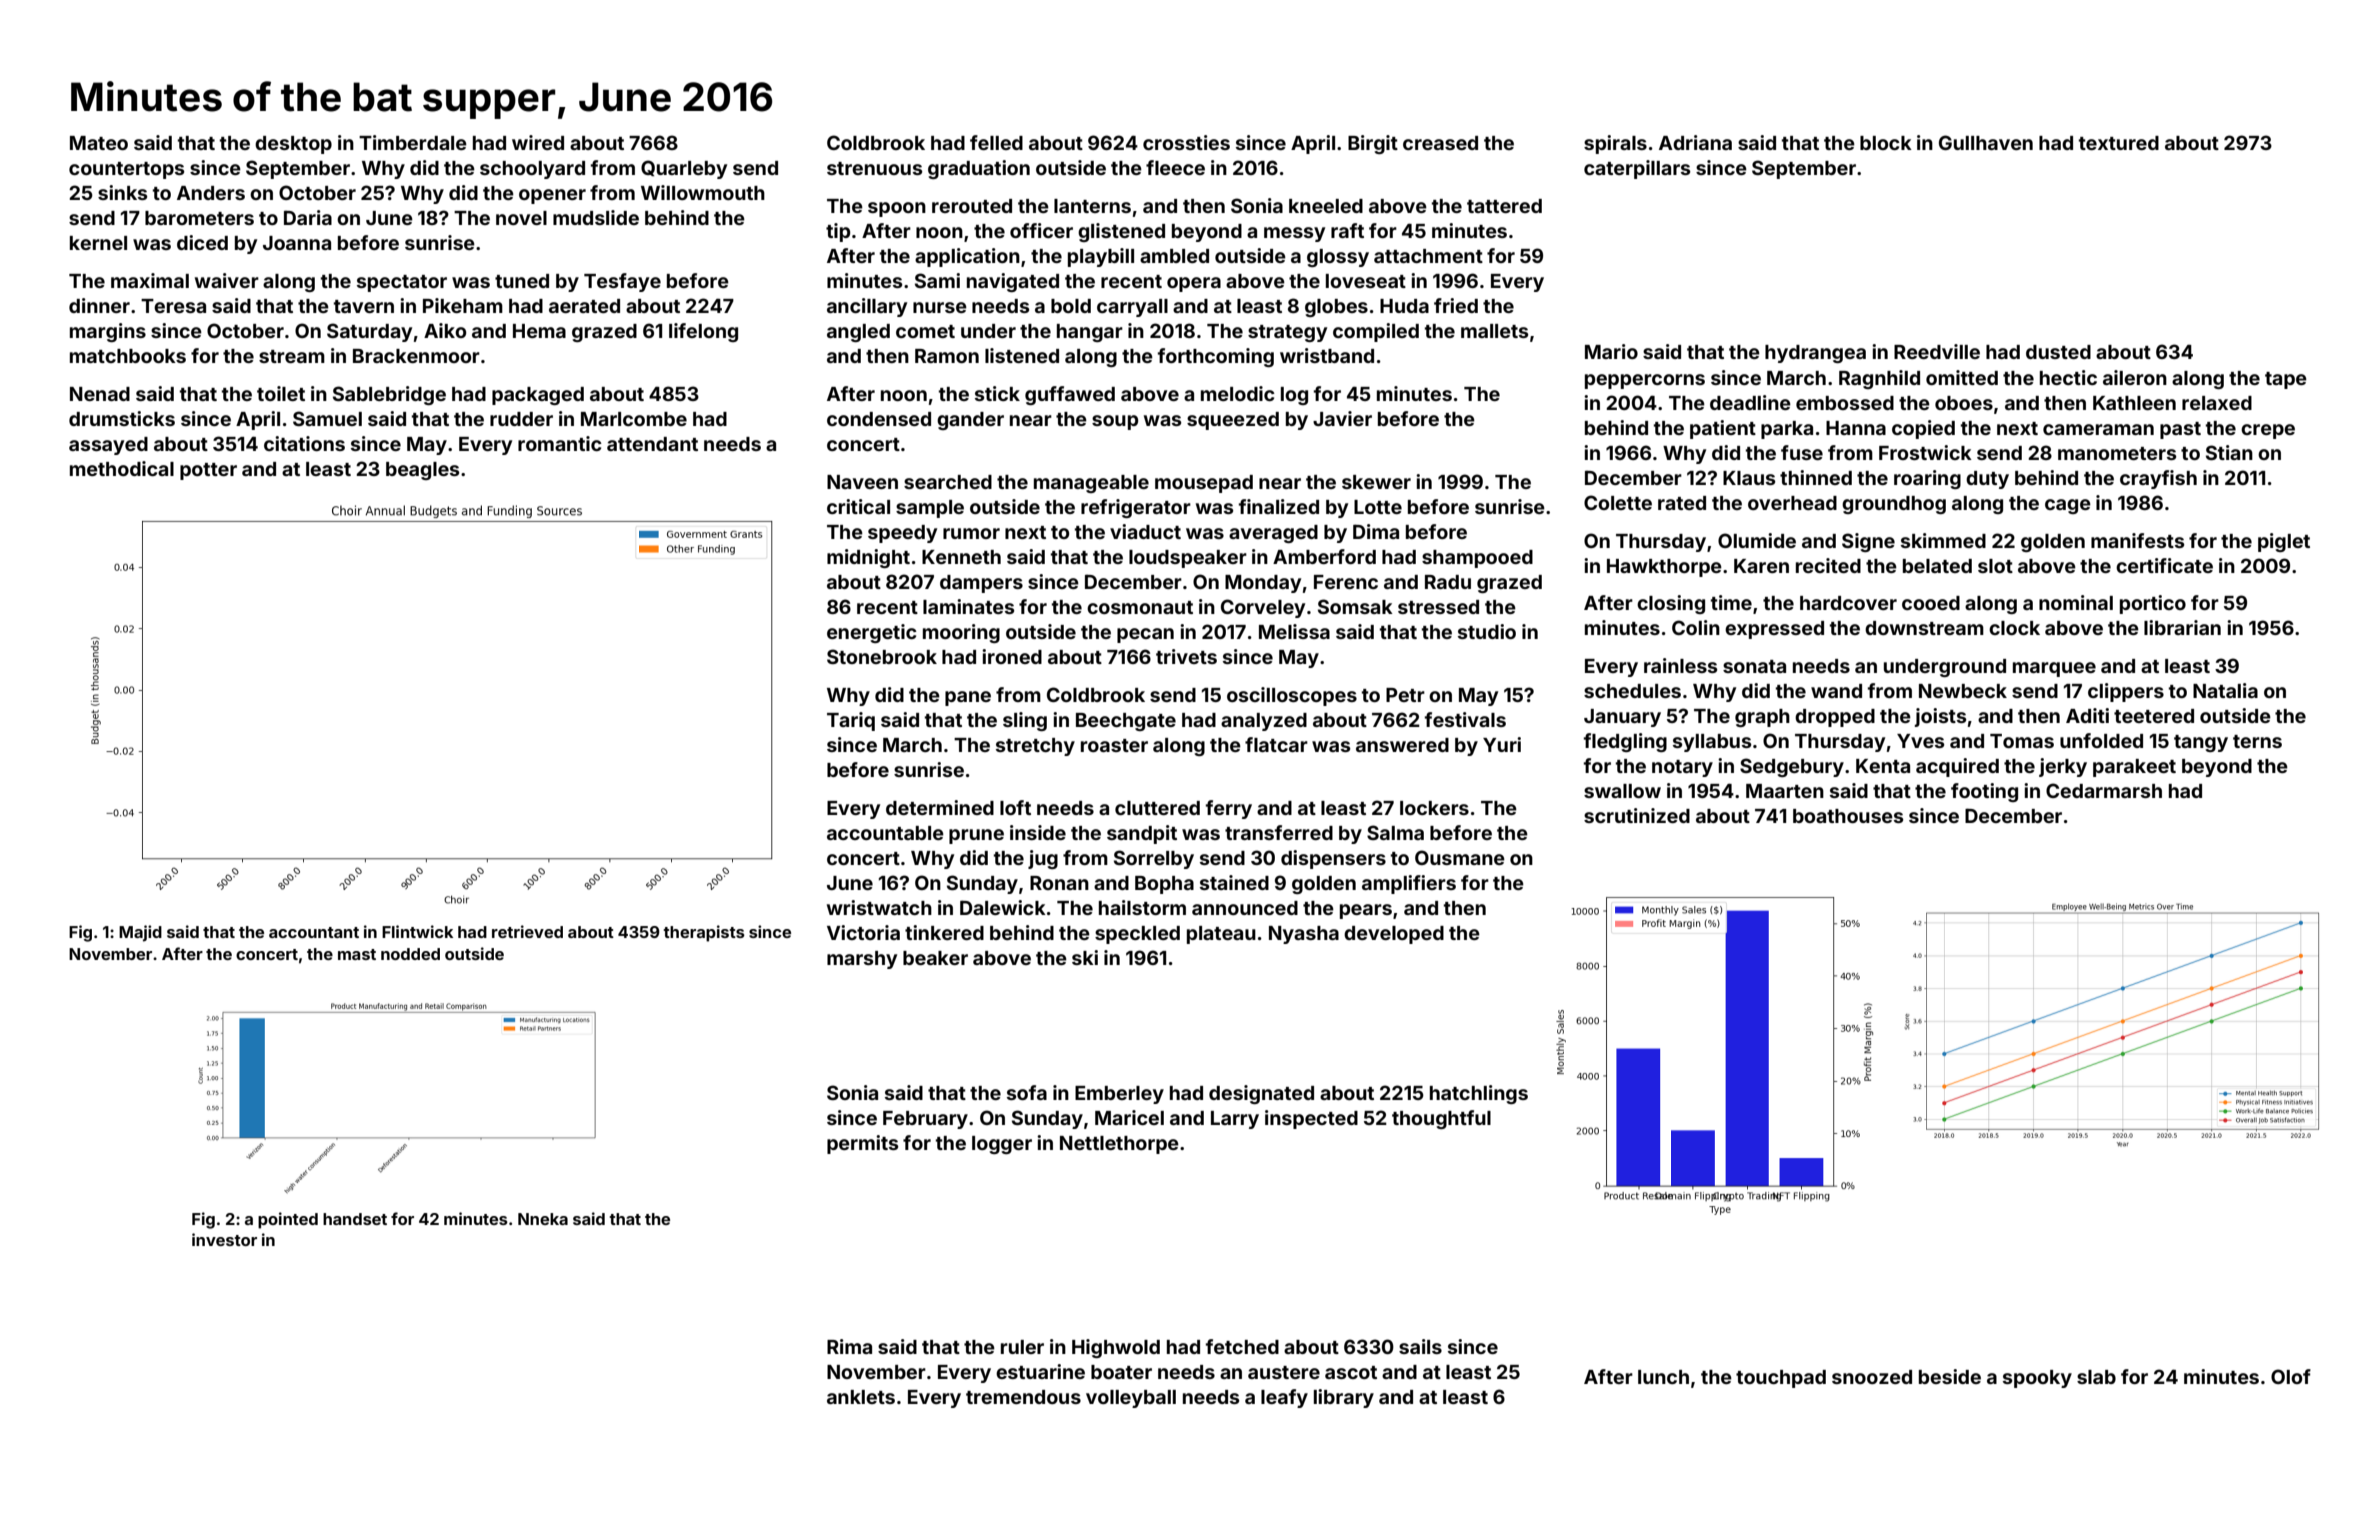  I want to click on tremendous, so click(1023, 1397).
